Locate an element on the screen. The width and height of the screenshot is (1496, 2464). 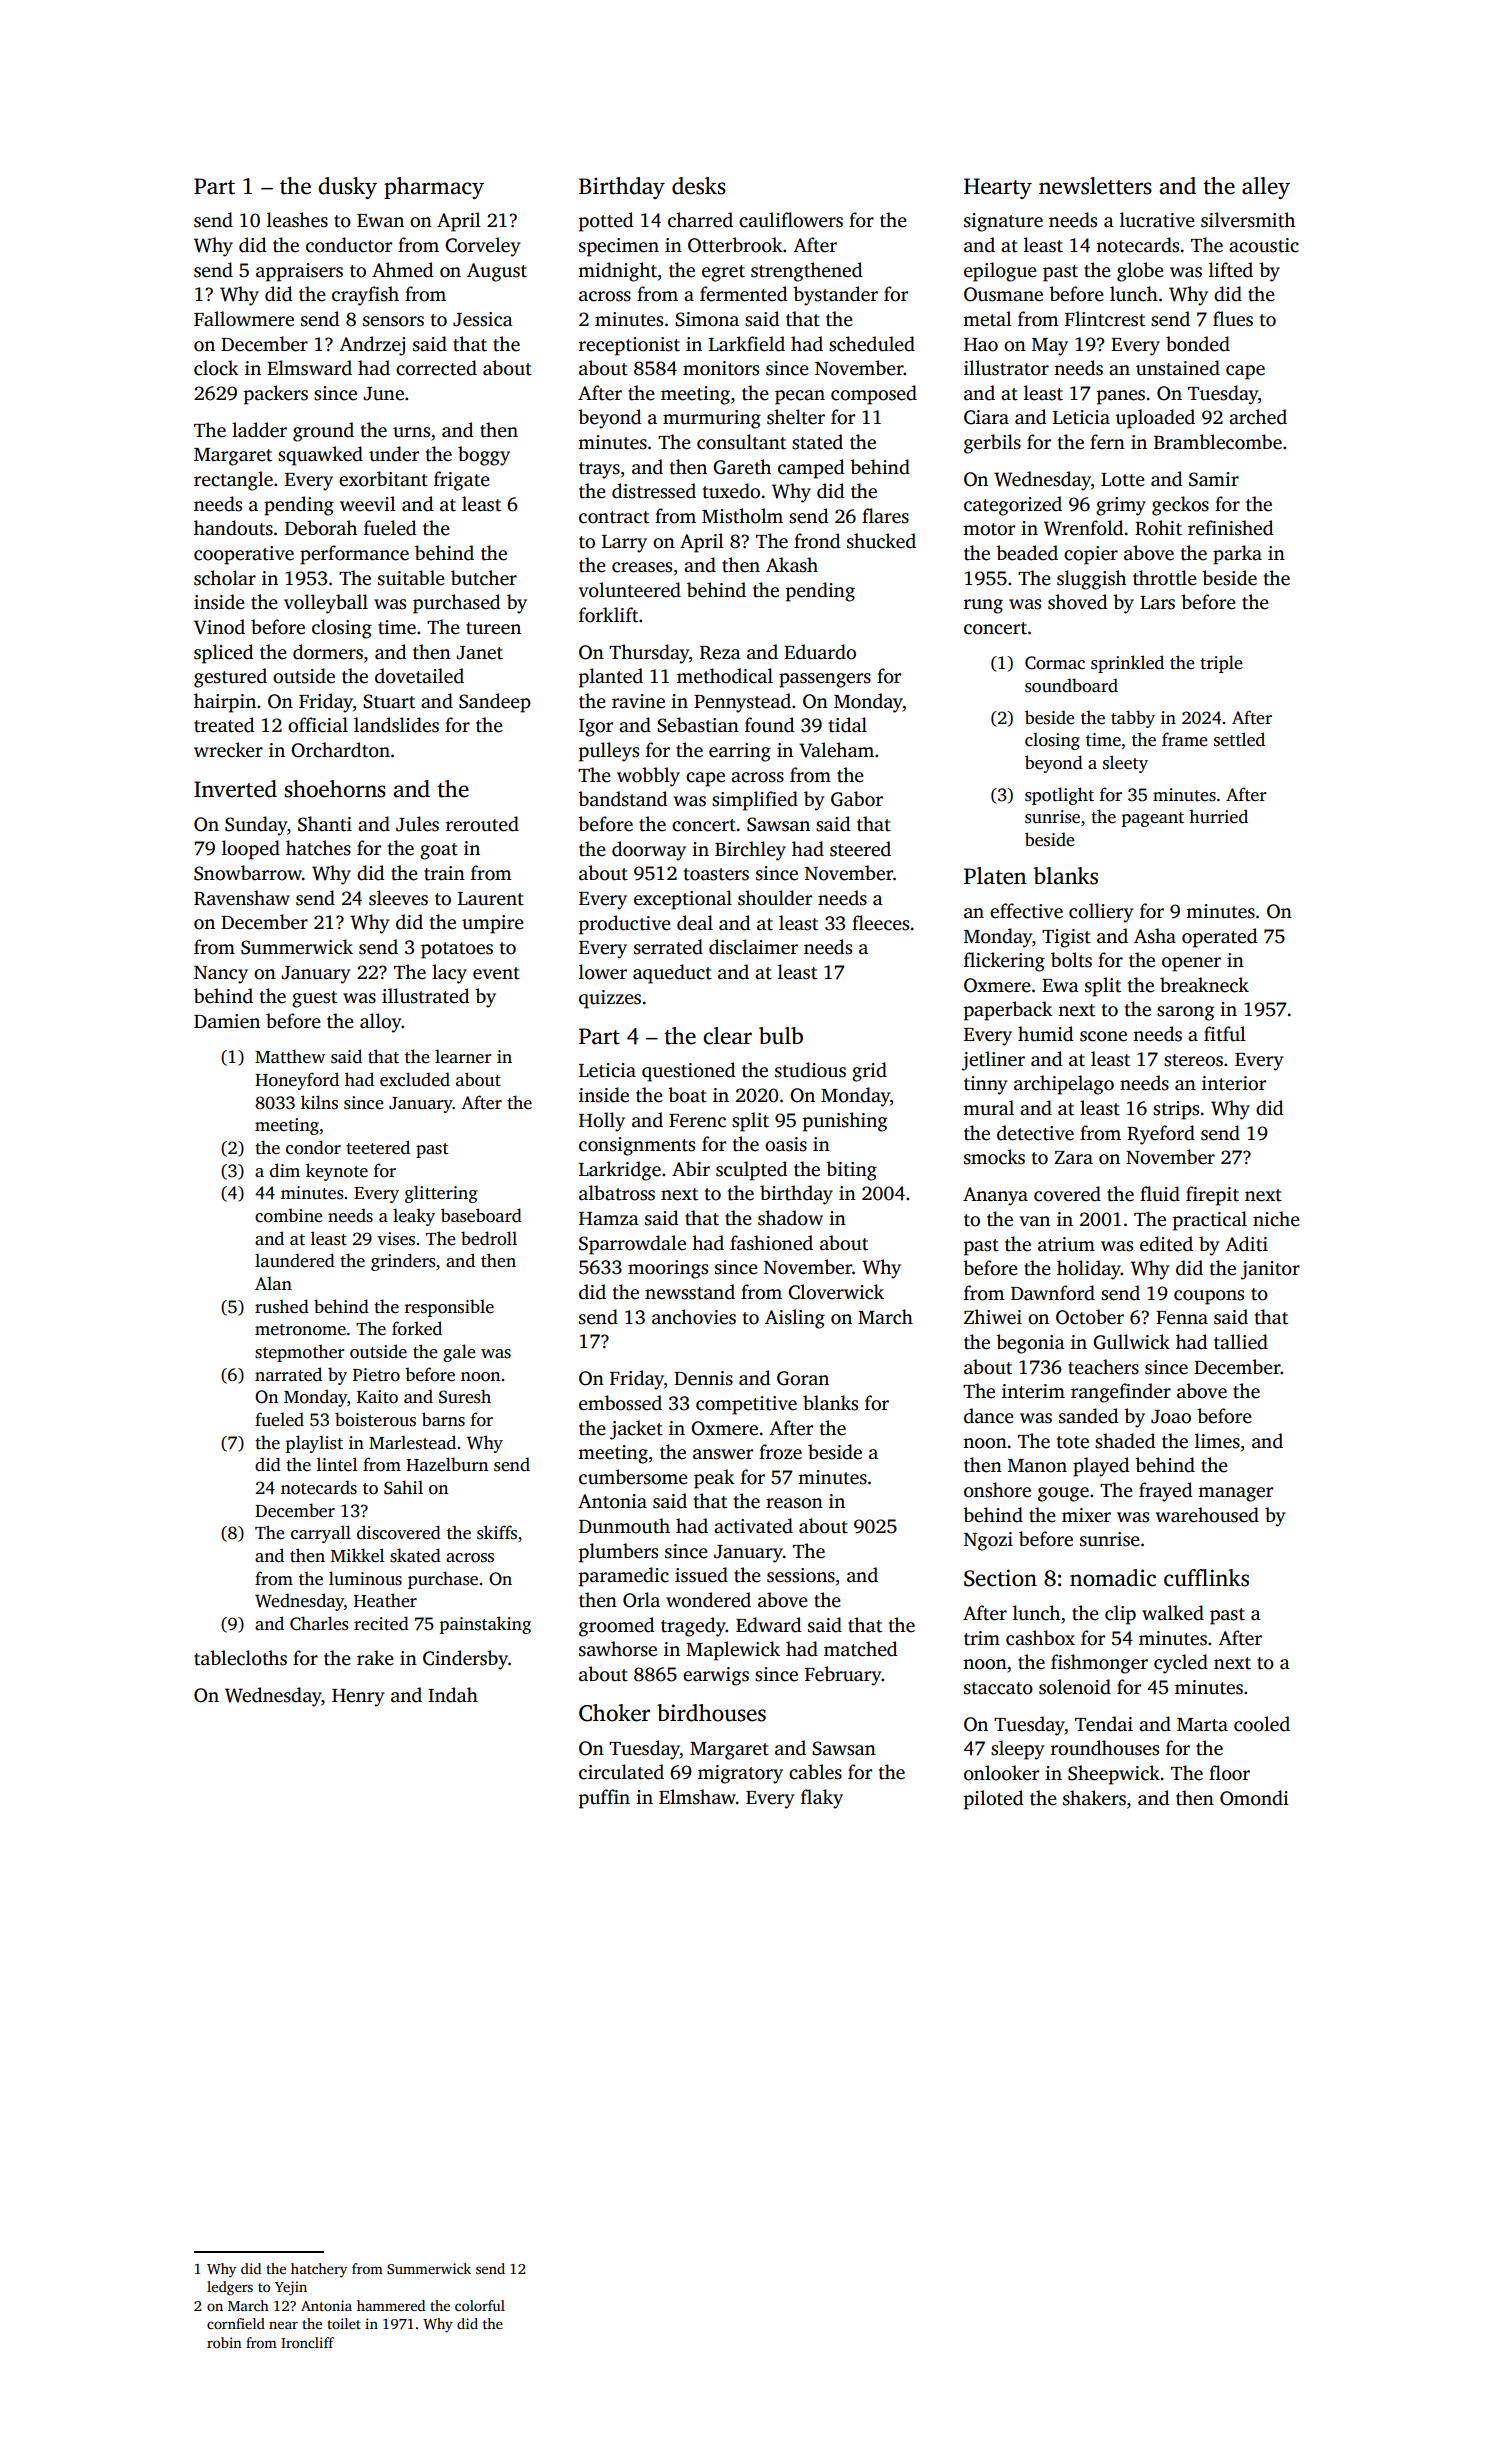
Eduardo is located at coordinates (820, 652).
